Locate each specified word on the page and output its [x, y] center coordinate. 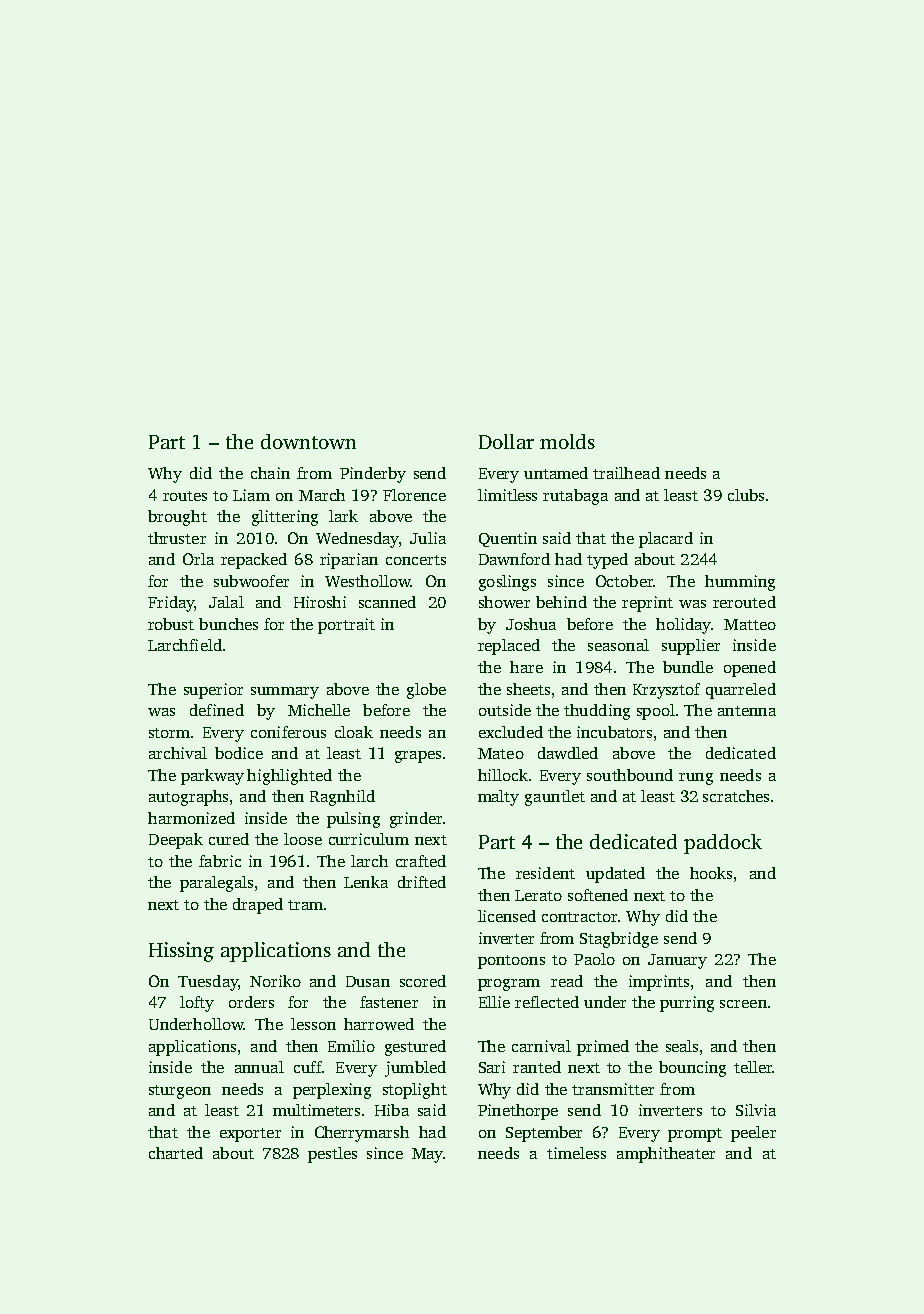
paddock [723, 844]
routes [185, 496]
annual [259, 1067]
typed [607, 561]
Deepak [176, 841]
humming [740, 583]
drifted [422, 882]
